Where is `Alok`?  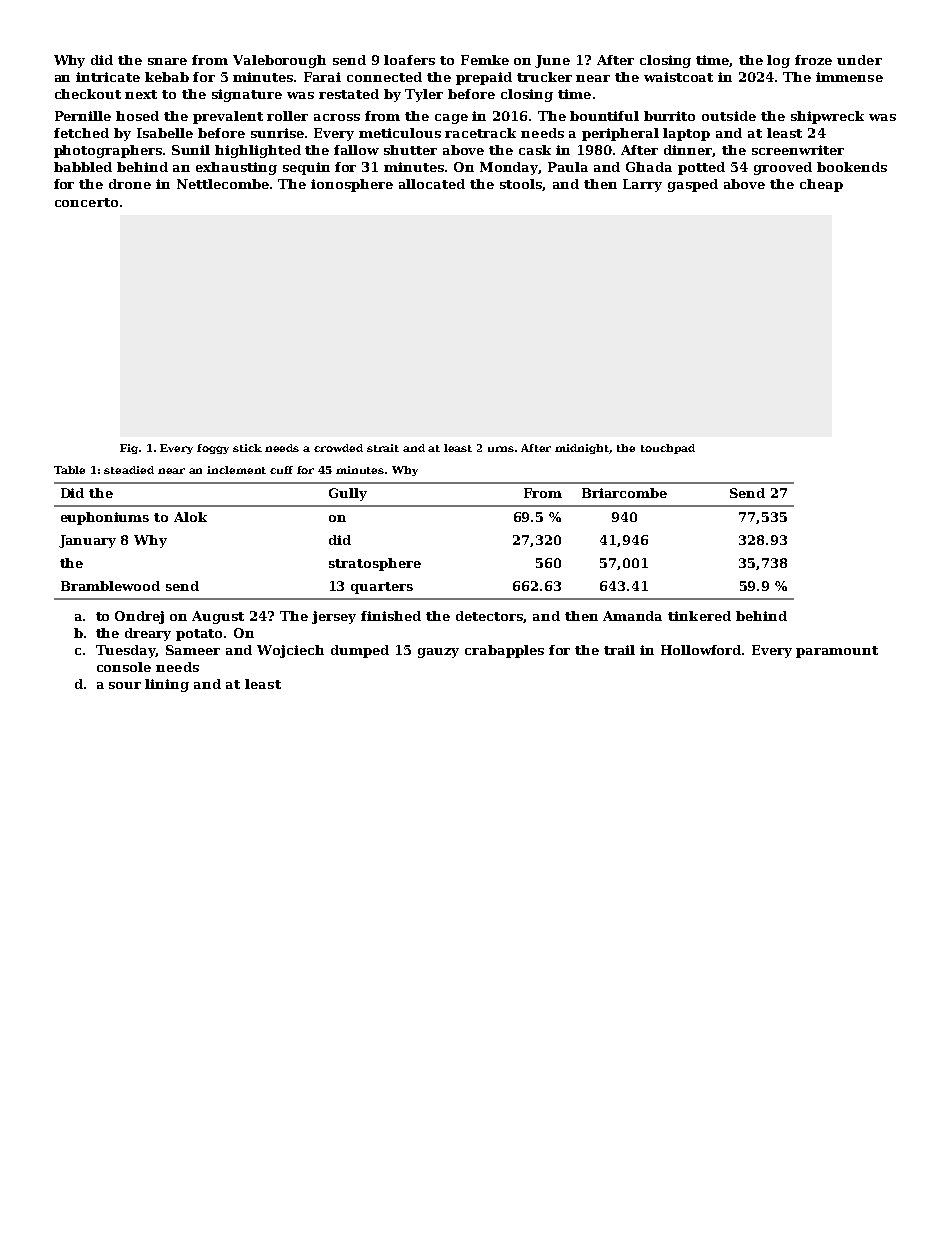 Alok is located at coordinates (190, 517).
